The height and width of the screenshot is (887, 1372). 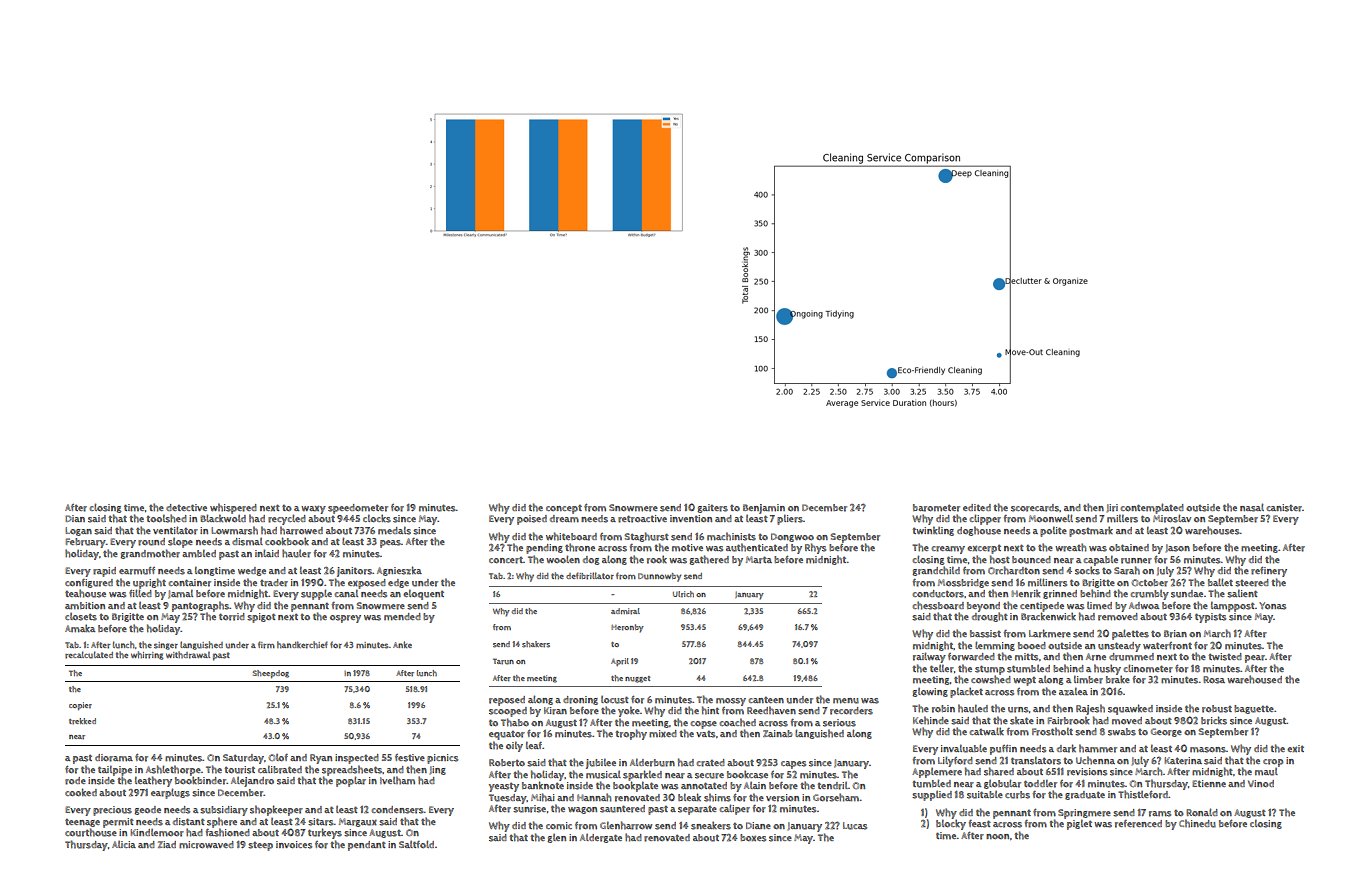 What do you see at coordinates (399, 571) in the screenshot?
I see `Agnieszka` at bounding box center [399, 571].
